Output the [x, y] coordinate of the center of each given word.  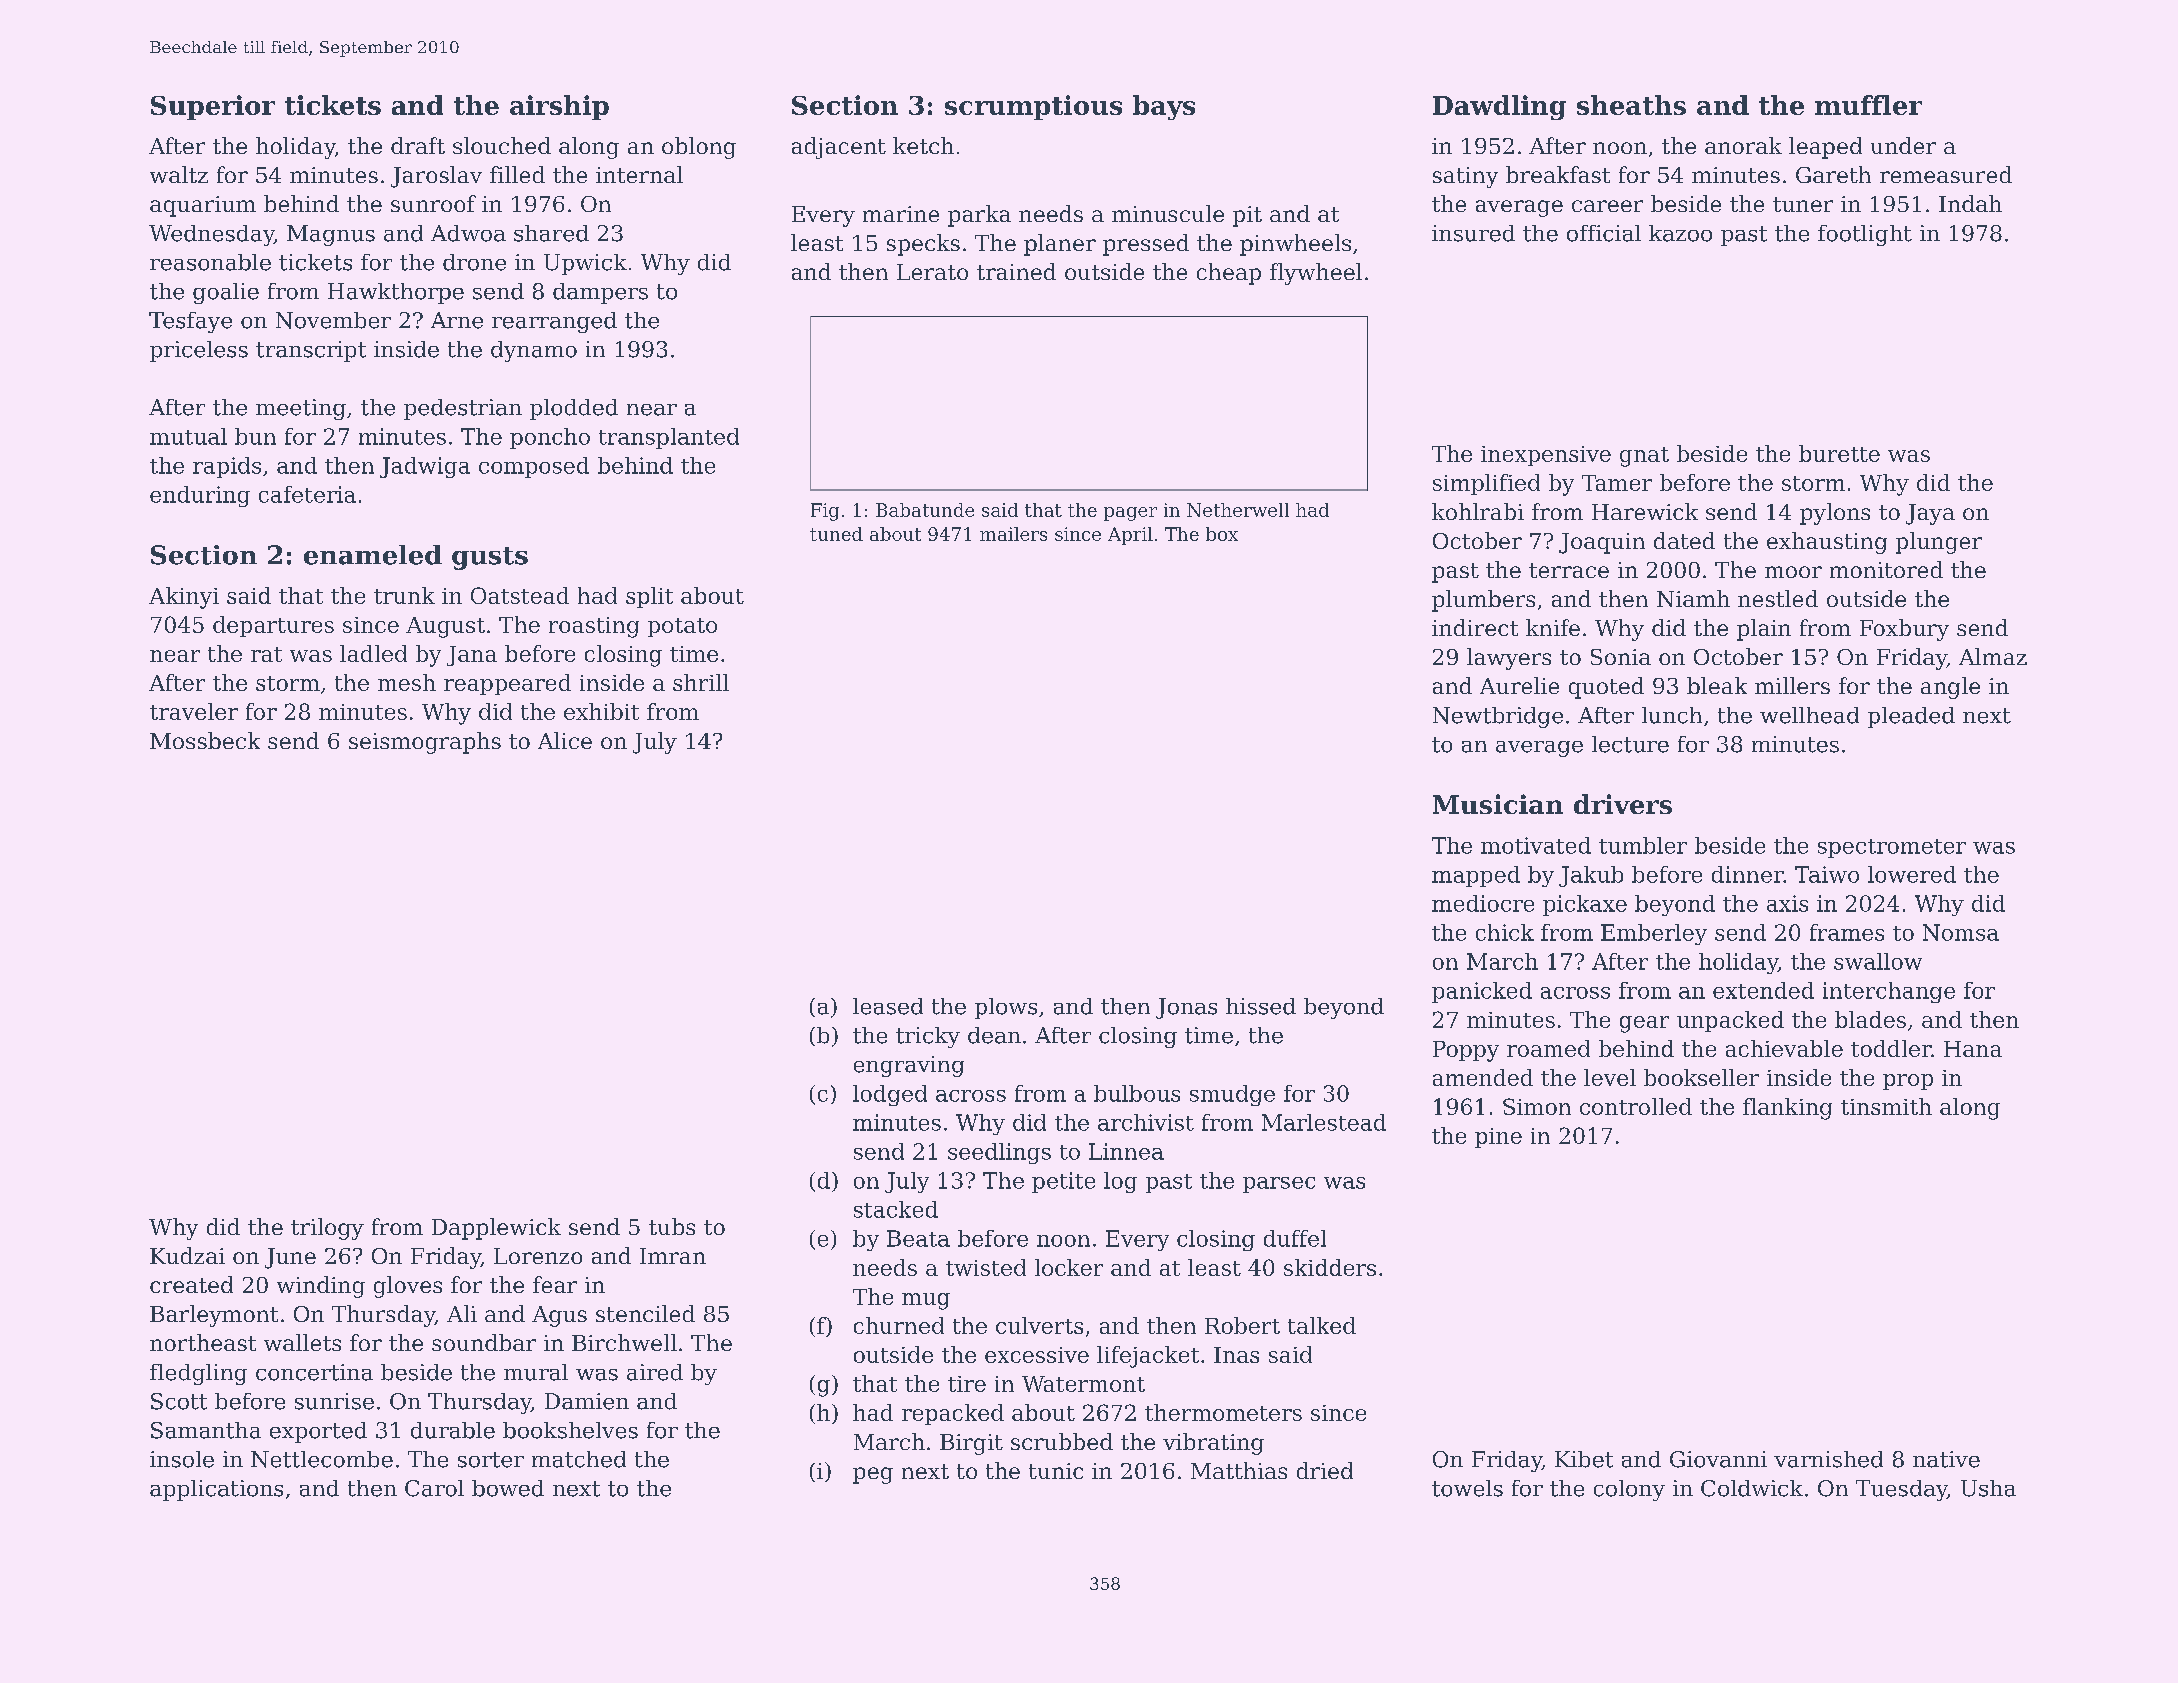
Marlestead [1324, 1122]
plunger [1939, 543]
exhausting [1827, 543]
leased [888, 1006]
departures [273, 626]
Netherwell [1238, 510]
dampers [600, 293]
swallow [1878, 961]
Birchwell [624, 1342]
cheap [1229, 274]
